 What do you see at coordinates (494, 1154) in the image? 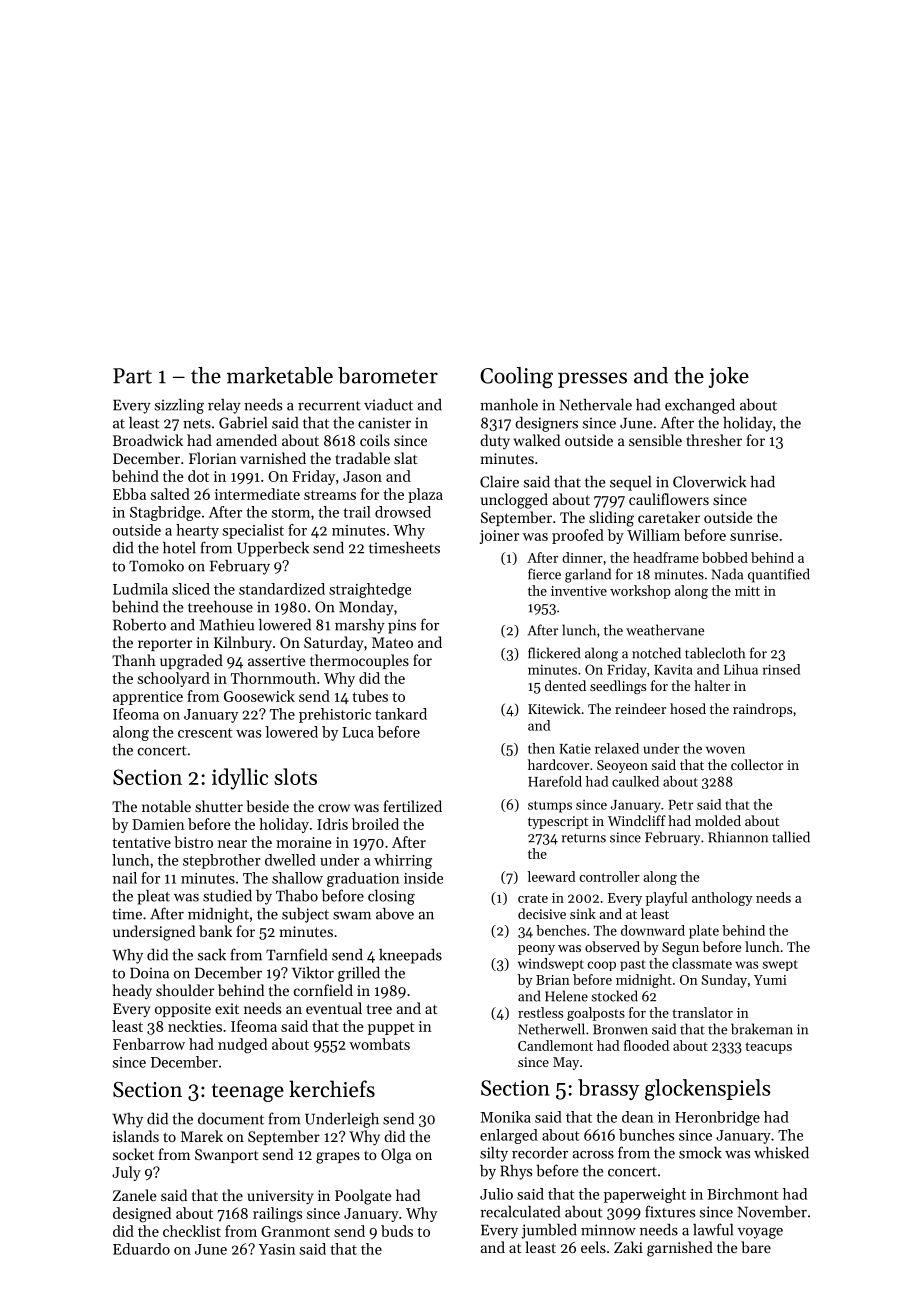
I see `silty` at bounding box center [494, 1154].
